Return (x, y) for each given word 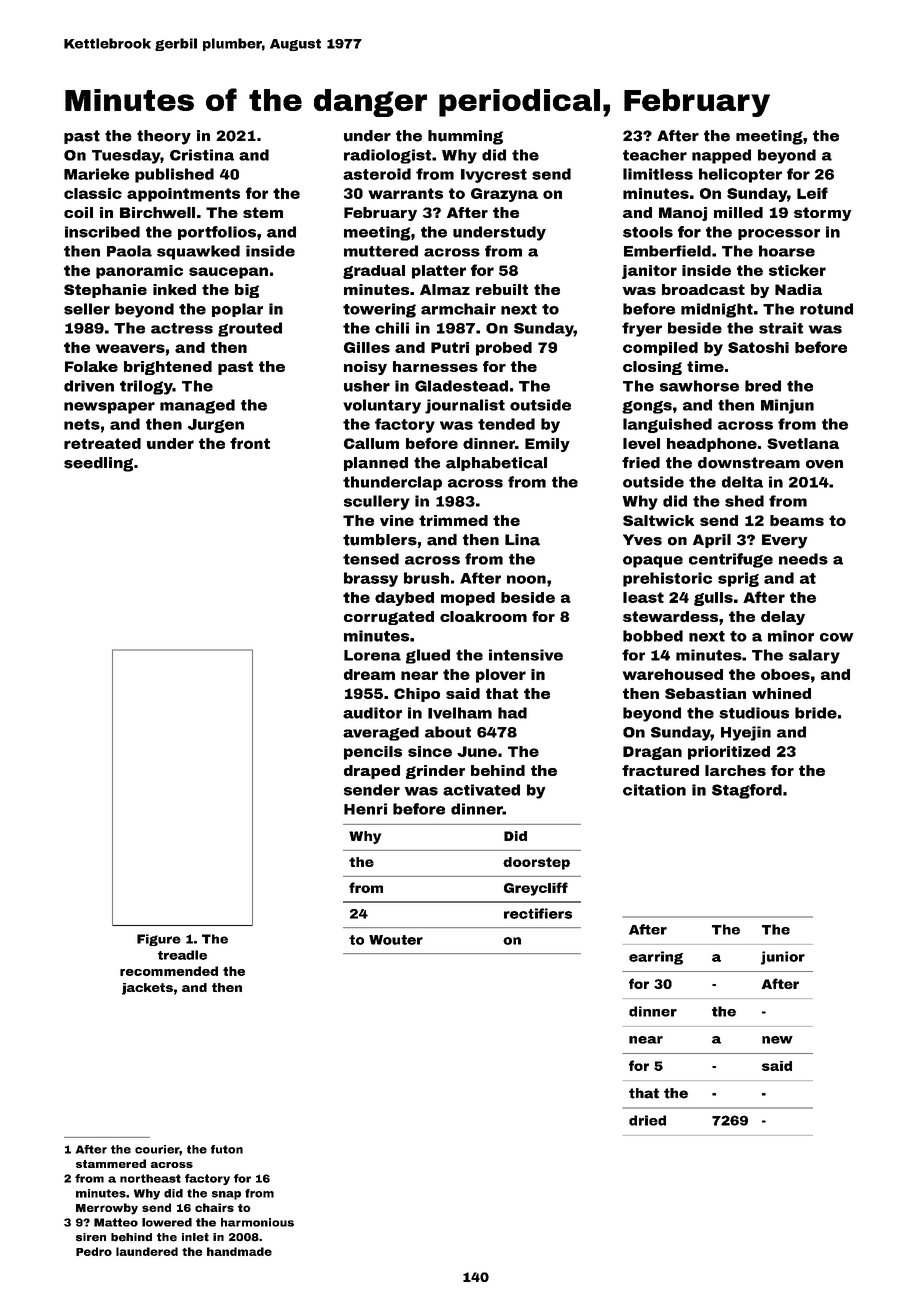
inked (174, 289)
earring (656, 958)
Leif (812, 193)
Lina (522, 540)
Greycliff (536, 889)
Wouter (396, 940)
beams (797, 520)
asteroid (377, 174)
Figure (159, 940)
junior (783, 958)
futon (227, 1149)
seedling (98, 464)
